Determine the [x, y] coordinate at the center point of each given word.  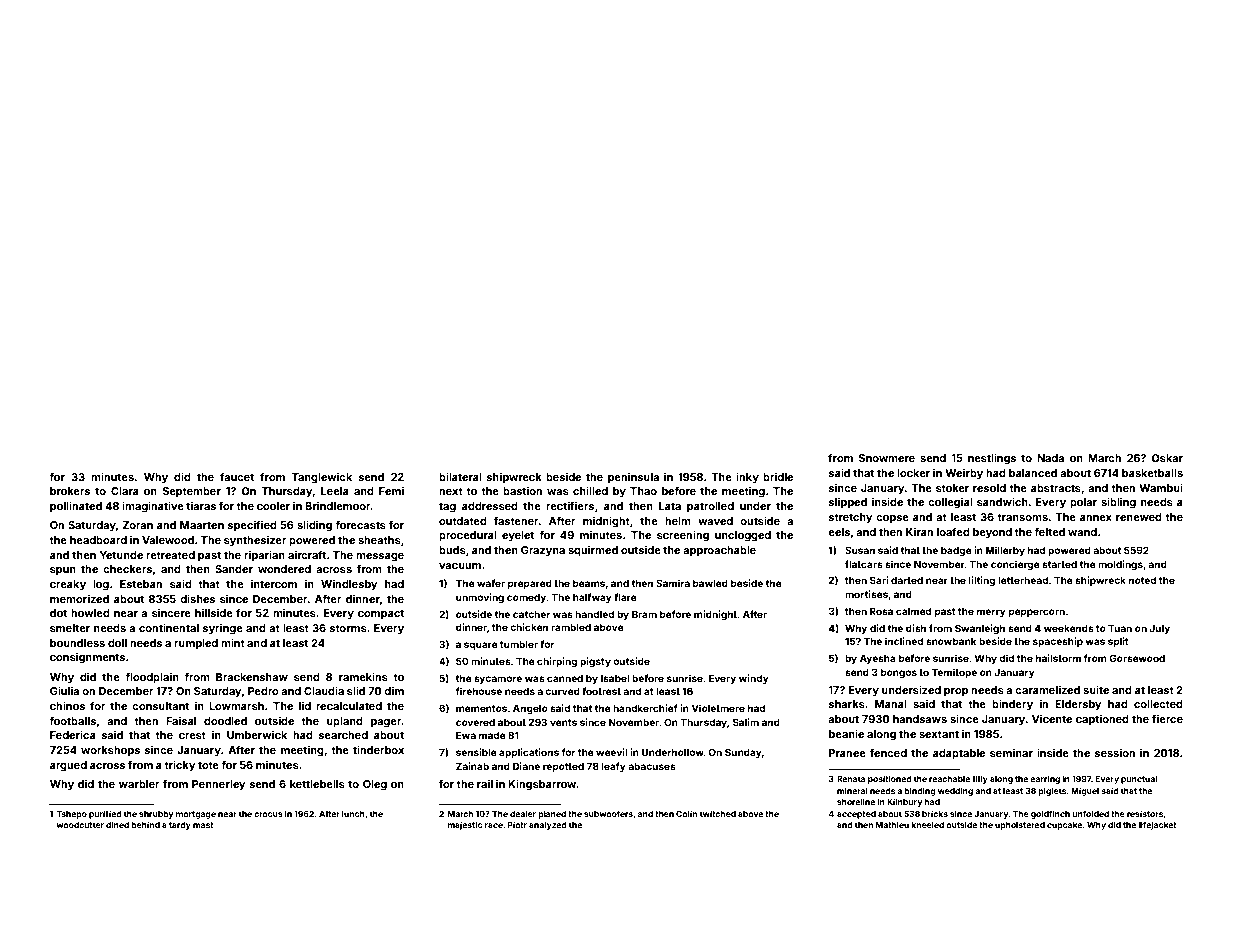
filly [980, 779]
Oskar [1167, 458]
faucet [237, 476]
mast [203, 825]
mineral [852, 790]
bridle [778, 477]
